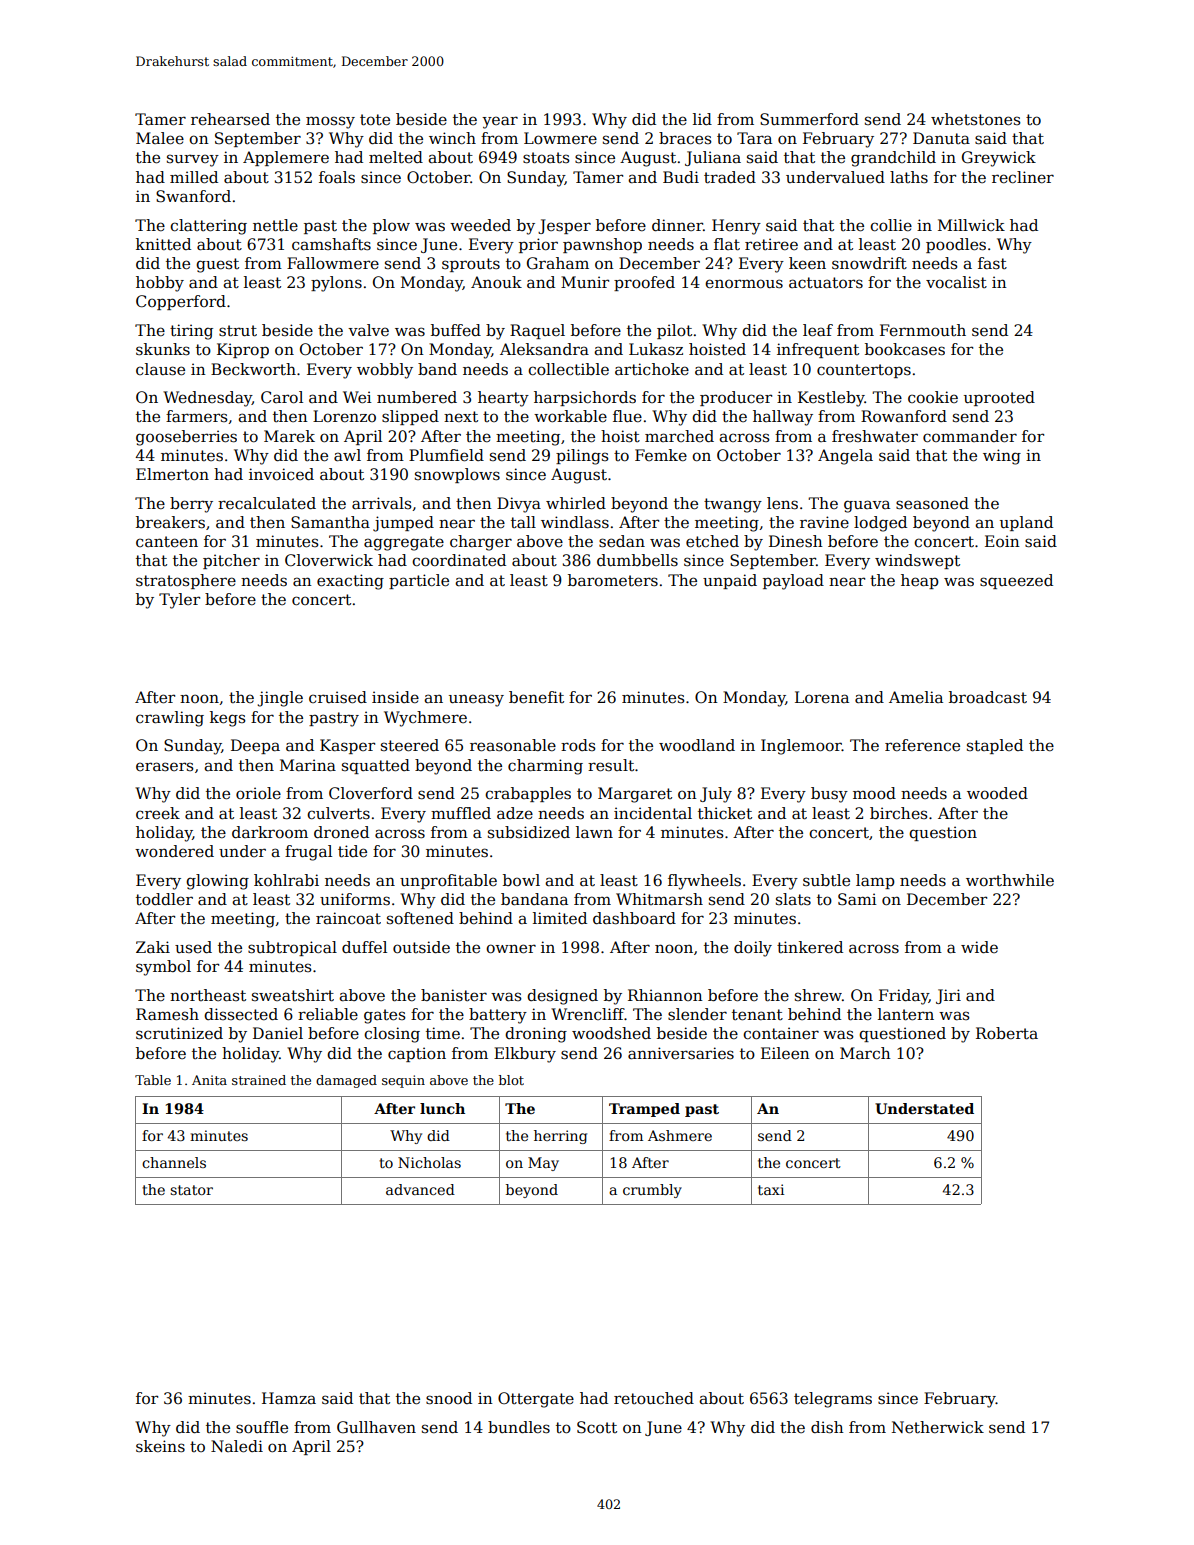 The image size is (1194, 1545). I want to click on coordinated, so click(459, 560).
